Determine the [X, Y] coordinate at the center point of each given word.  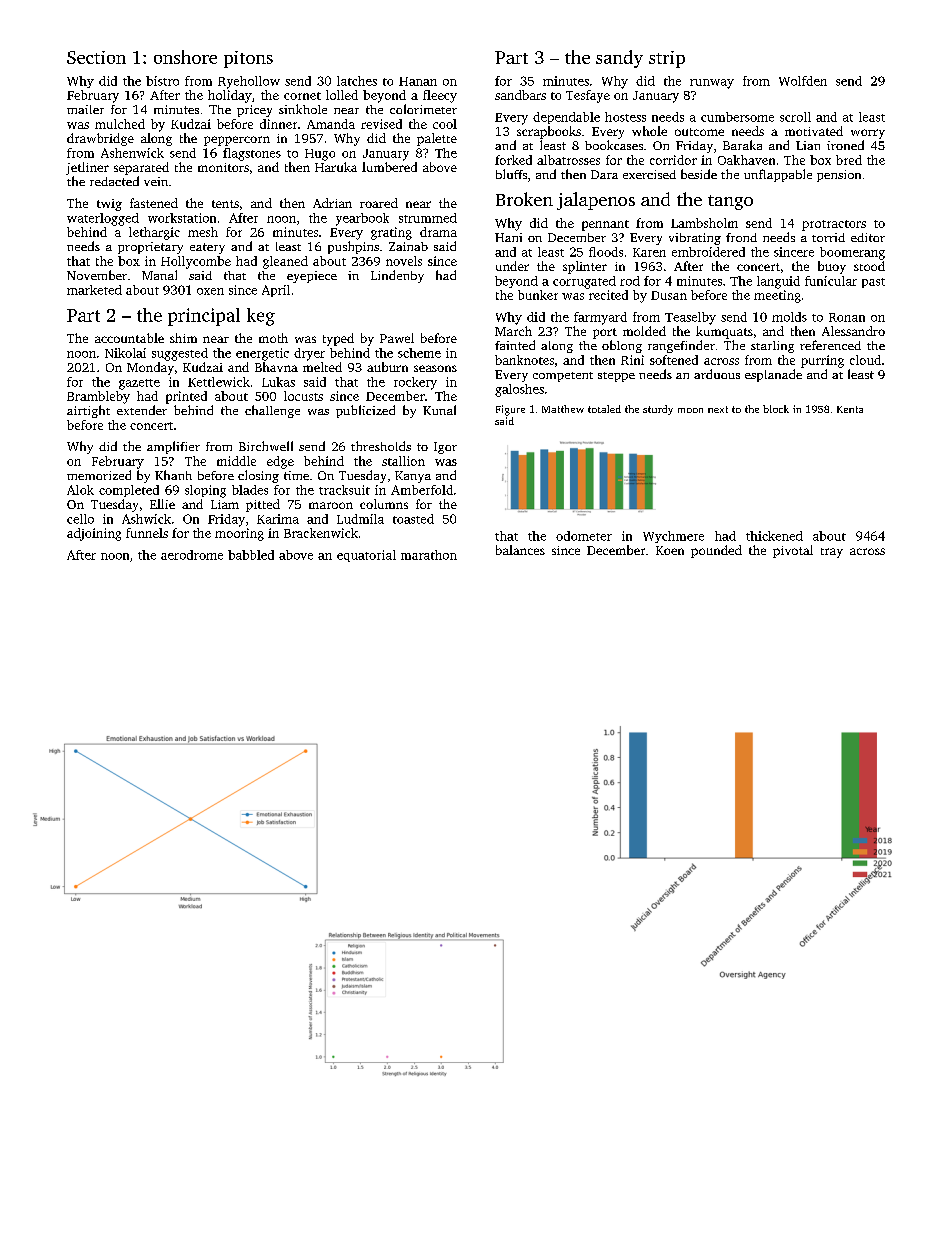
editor [868, 237]
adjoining [94, 534]
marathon [429, 555]
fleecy [440, 96]
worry [868, 134]
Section [96, 57]
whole [649, 131]
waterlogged [103, 219]
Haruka [336, 167]
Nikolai [125, 353]
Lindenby [397, 276]
